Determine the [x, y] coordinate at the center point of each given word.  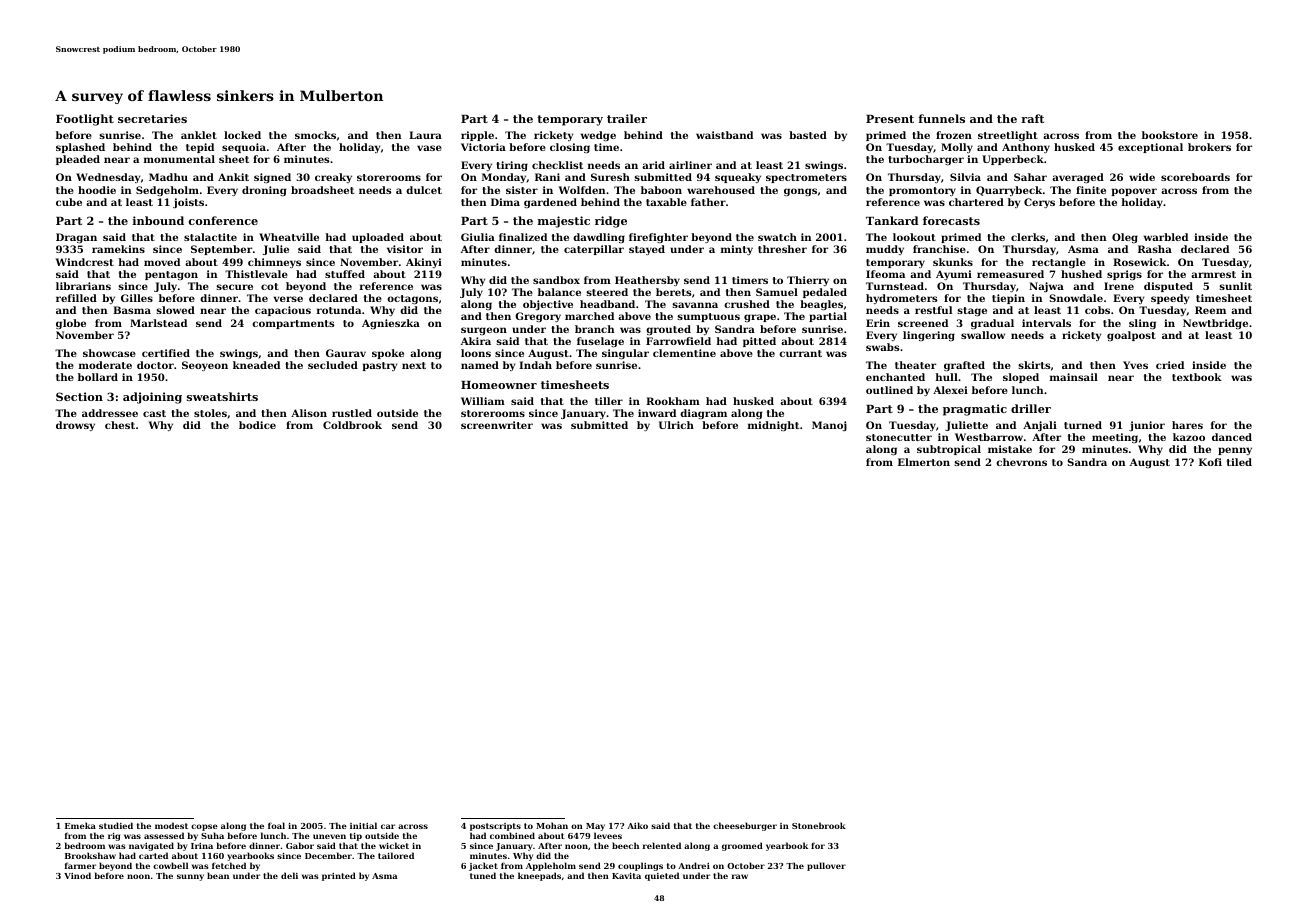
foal [276, 825]
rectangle [1059, 263]
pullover [826, 866]
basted [808, 135]
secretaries [152, 118]
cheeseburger [745, 826]
